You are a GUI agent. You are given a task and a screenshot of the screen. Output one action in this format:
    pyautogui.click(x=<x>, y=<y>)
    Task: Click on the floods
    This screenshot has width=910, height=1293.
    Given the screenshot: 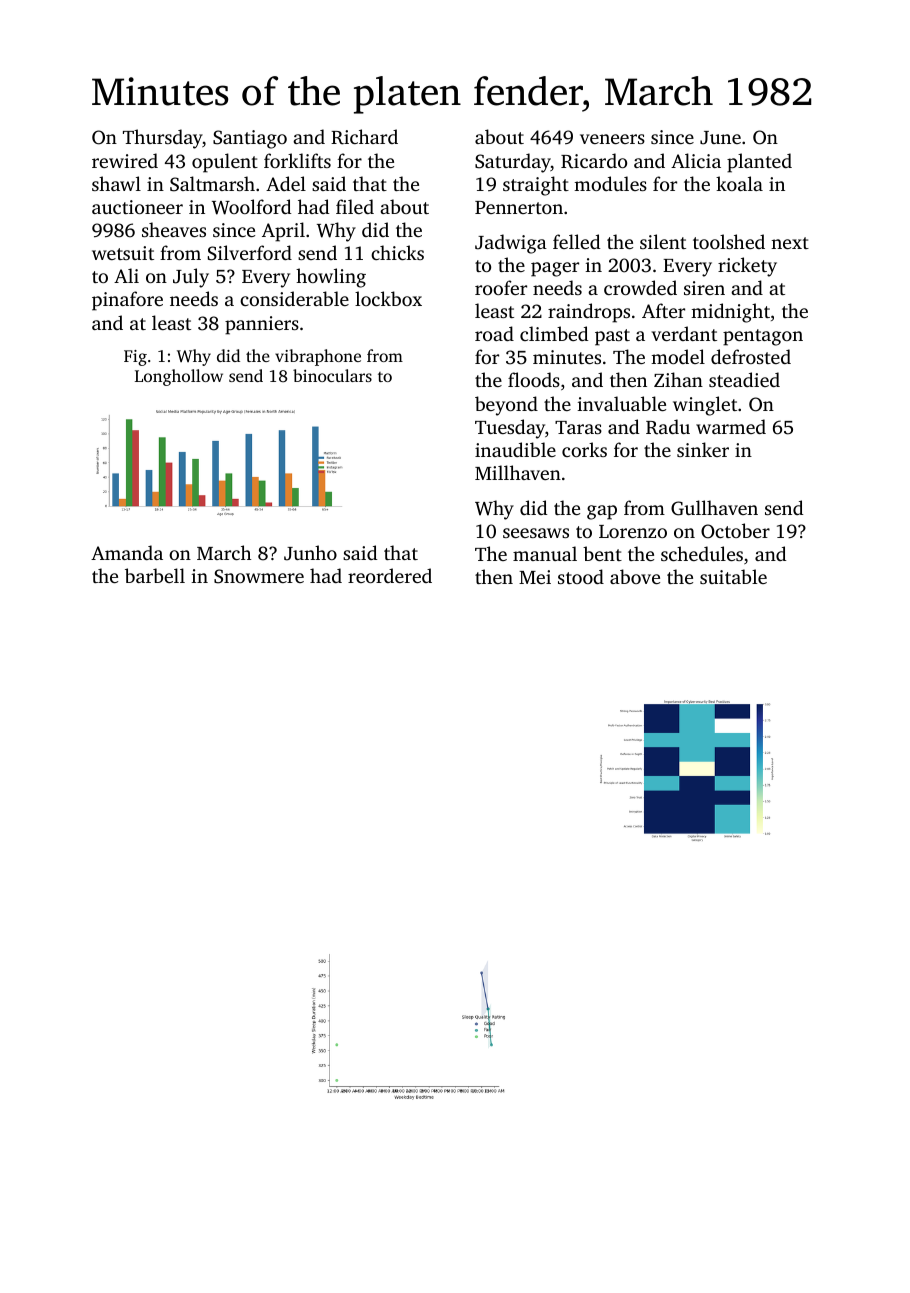 What is the action you would take?
    pyautogui.click(x=534, y=379)
